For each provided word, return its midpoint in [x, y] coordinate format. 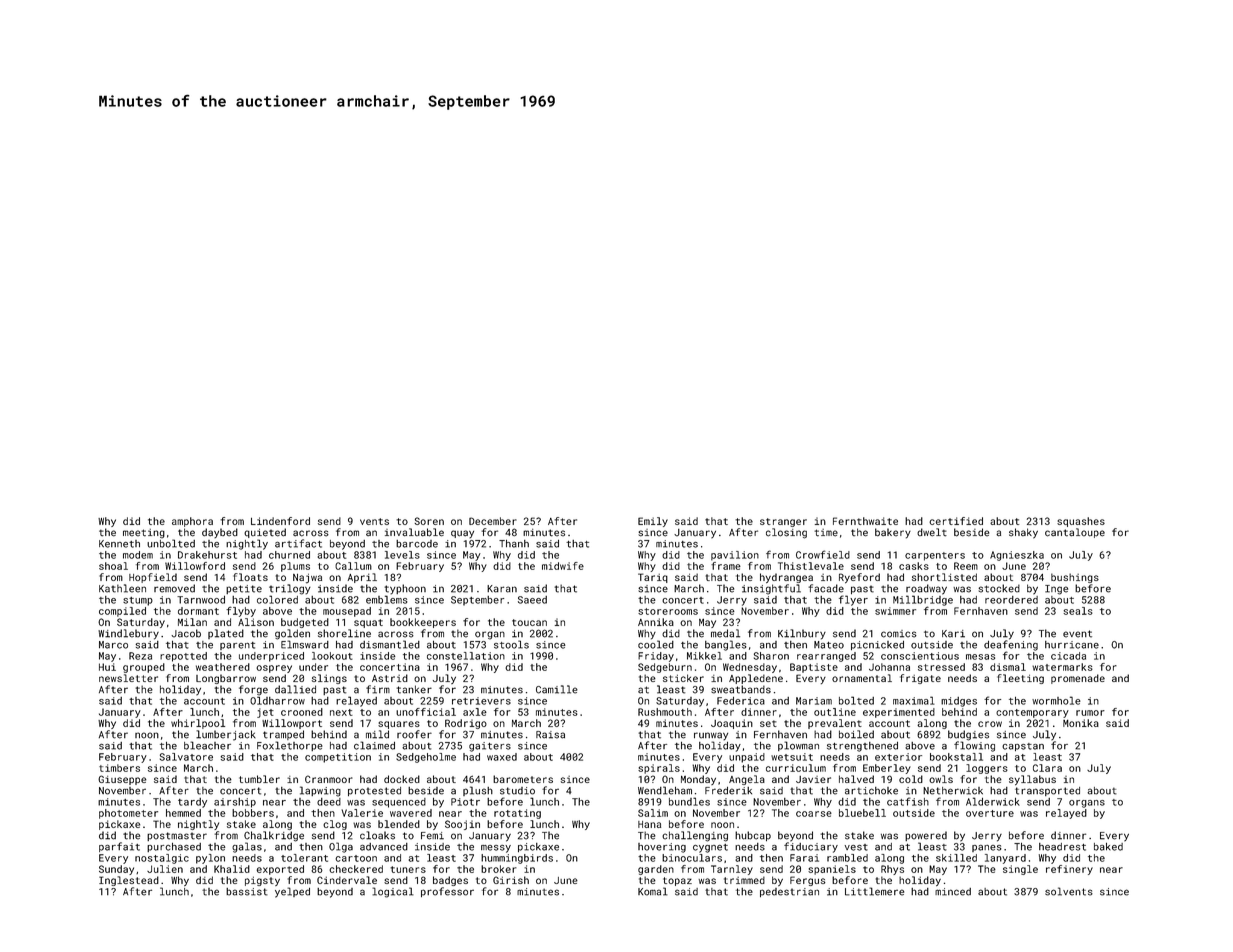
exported [280, 870]
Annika [656, 622]
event [1077, 634]
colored [277, 599]
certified [956, 521]
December [493, 521]
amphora [192, 522]
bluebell [862, 813]
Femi [432, 836]
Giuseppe [122, 780]
